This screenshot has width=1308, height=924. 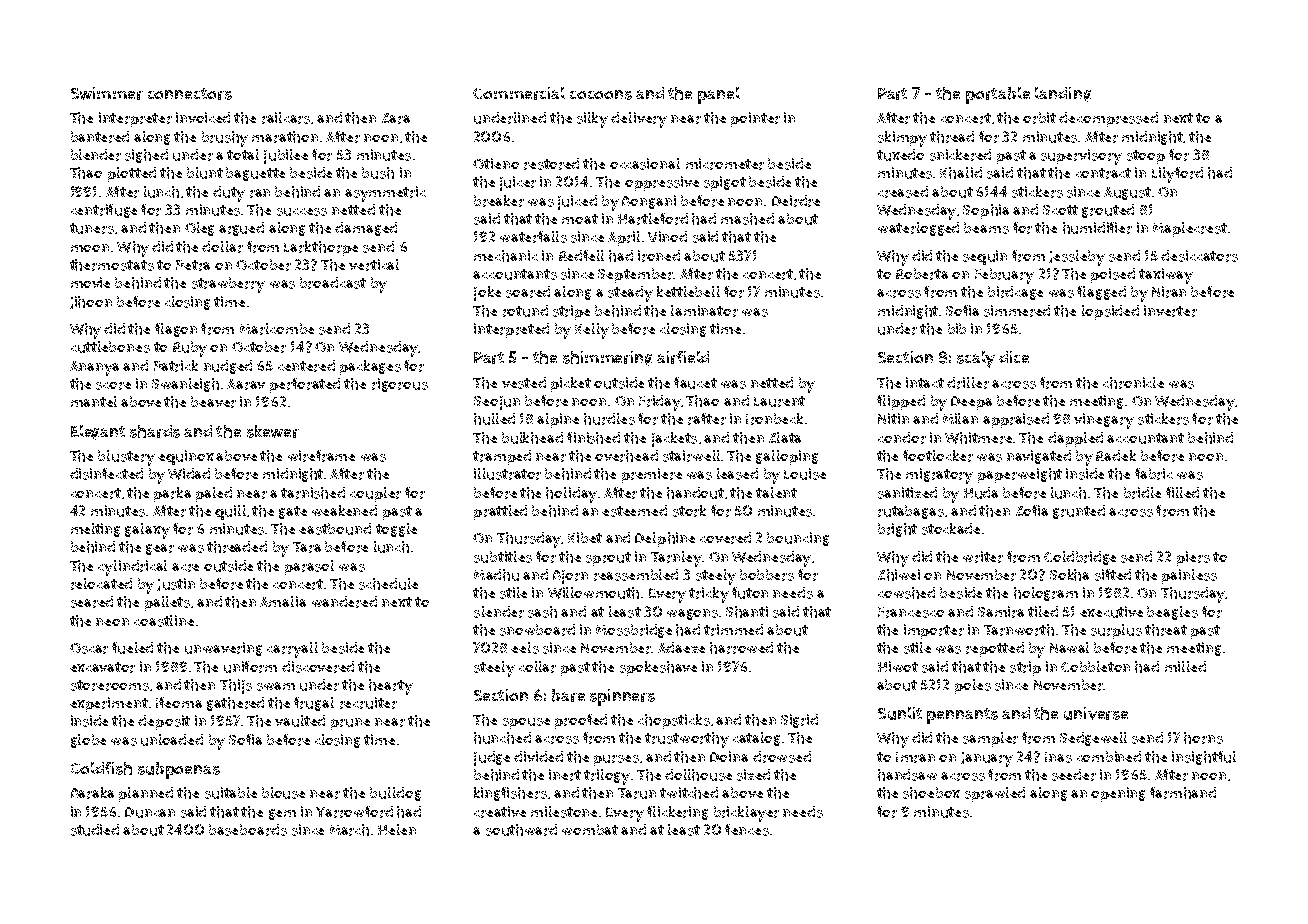 What do you see at coordinates (286, 118) in the screenshot?
I see `railcars` at bounding box center [286, 118].
